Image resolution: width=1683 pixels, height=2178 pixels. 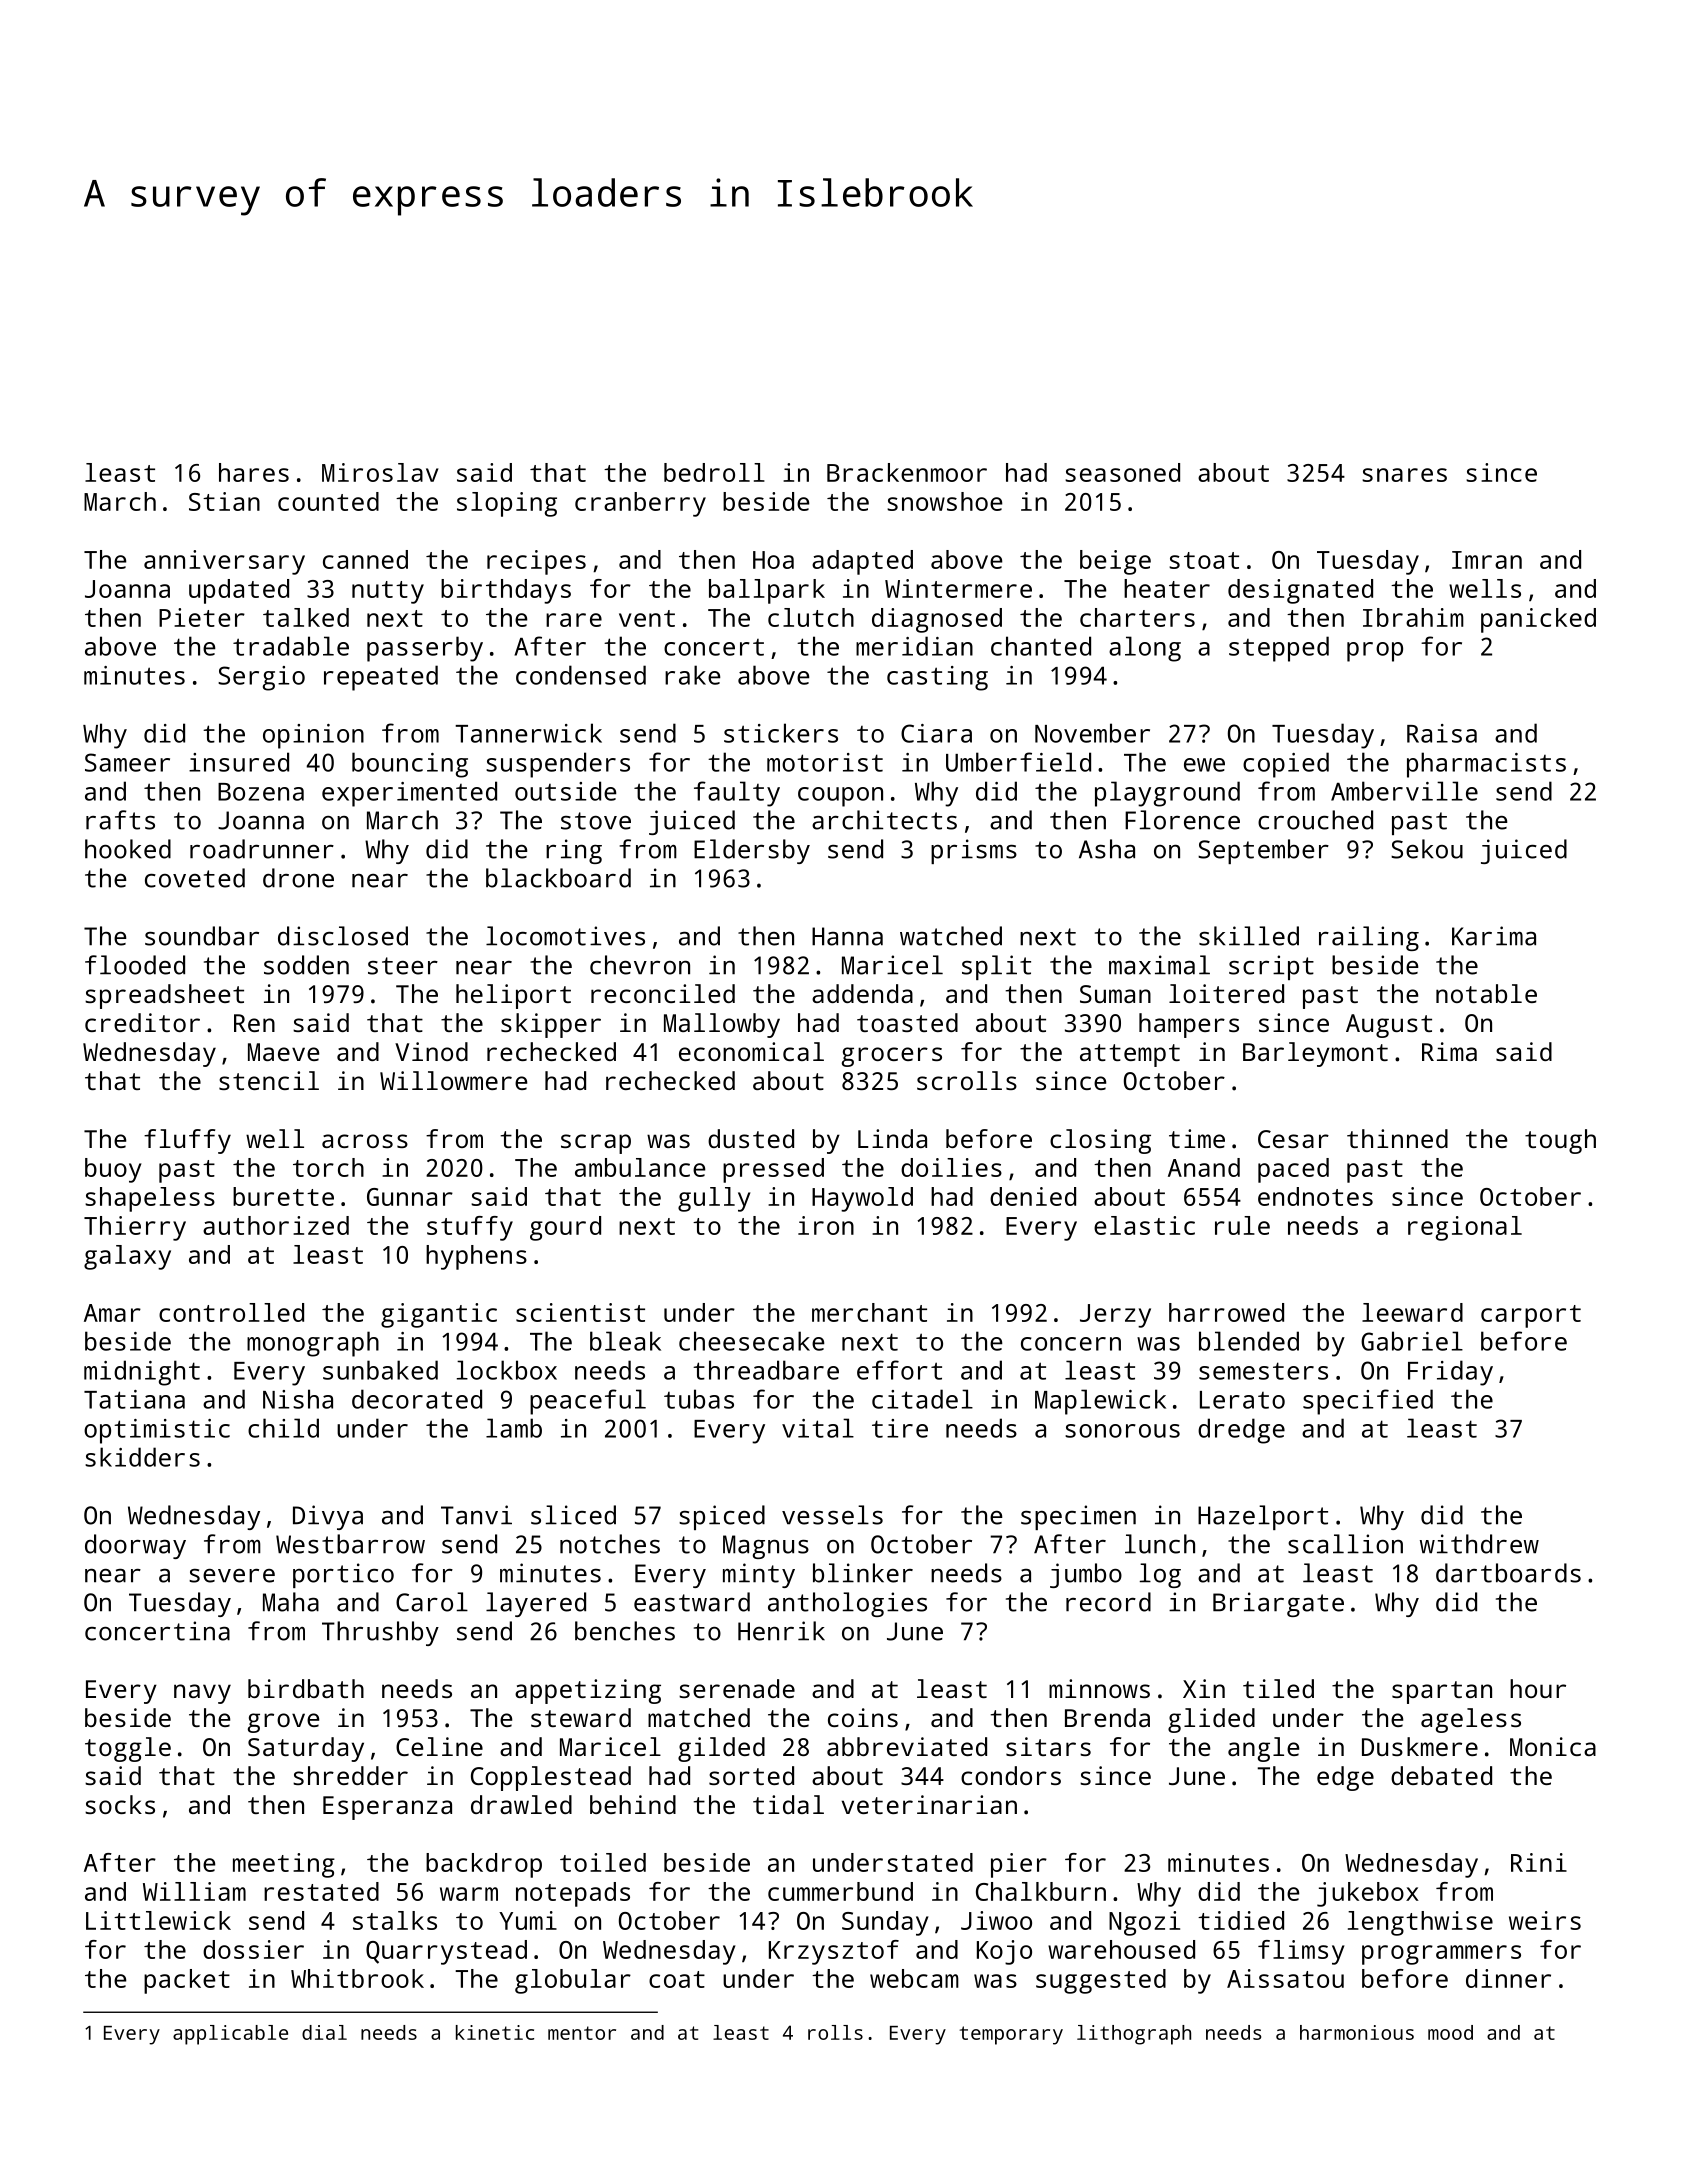 I want to click on ballpark, so click(x=767, y=591).
